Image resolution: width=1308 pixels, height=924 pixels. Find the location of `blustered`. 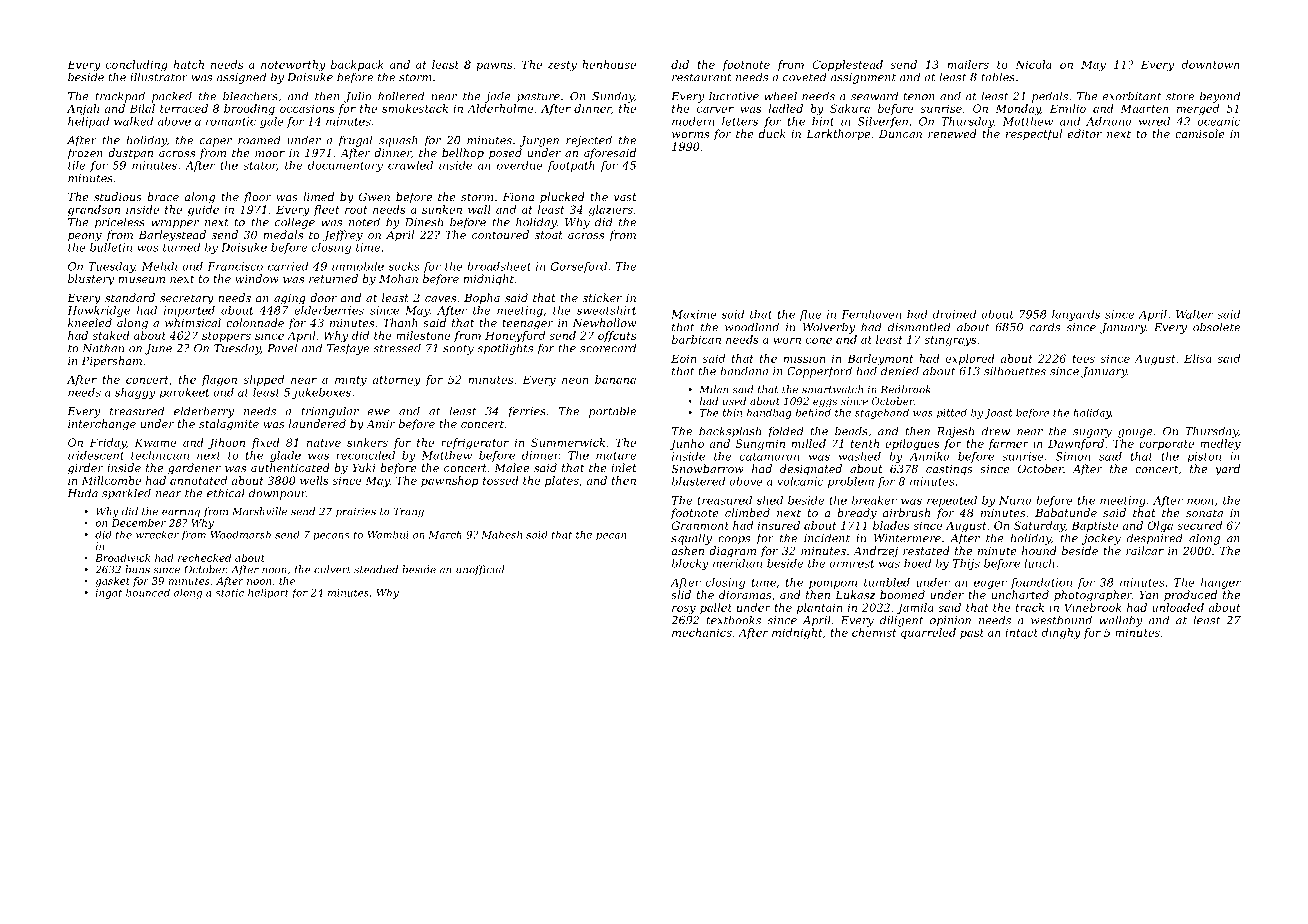

blustered is located at coordinates (698, 481).
